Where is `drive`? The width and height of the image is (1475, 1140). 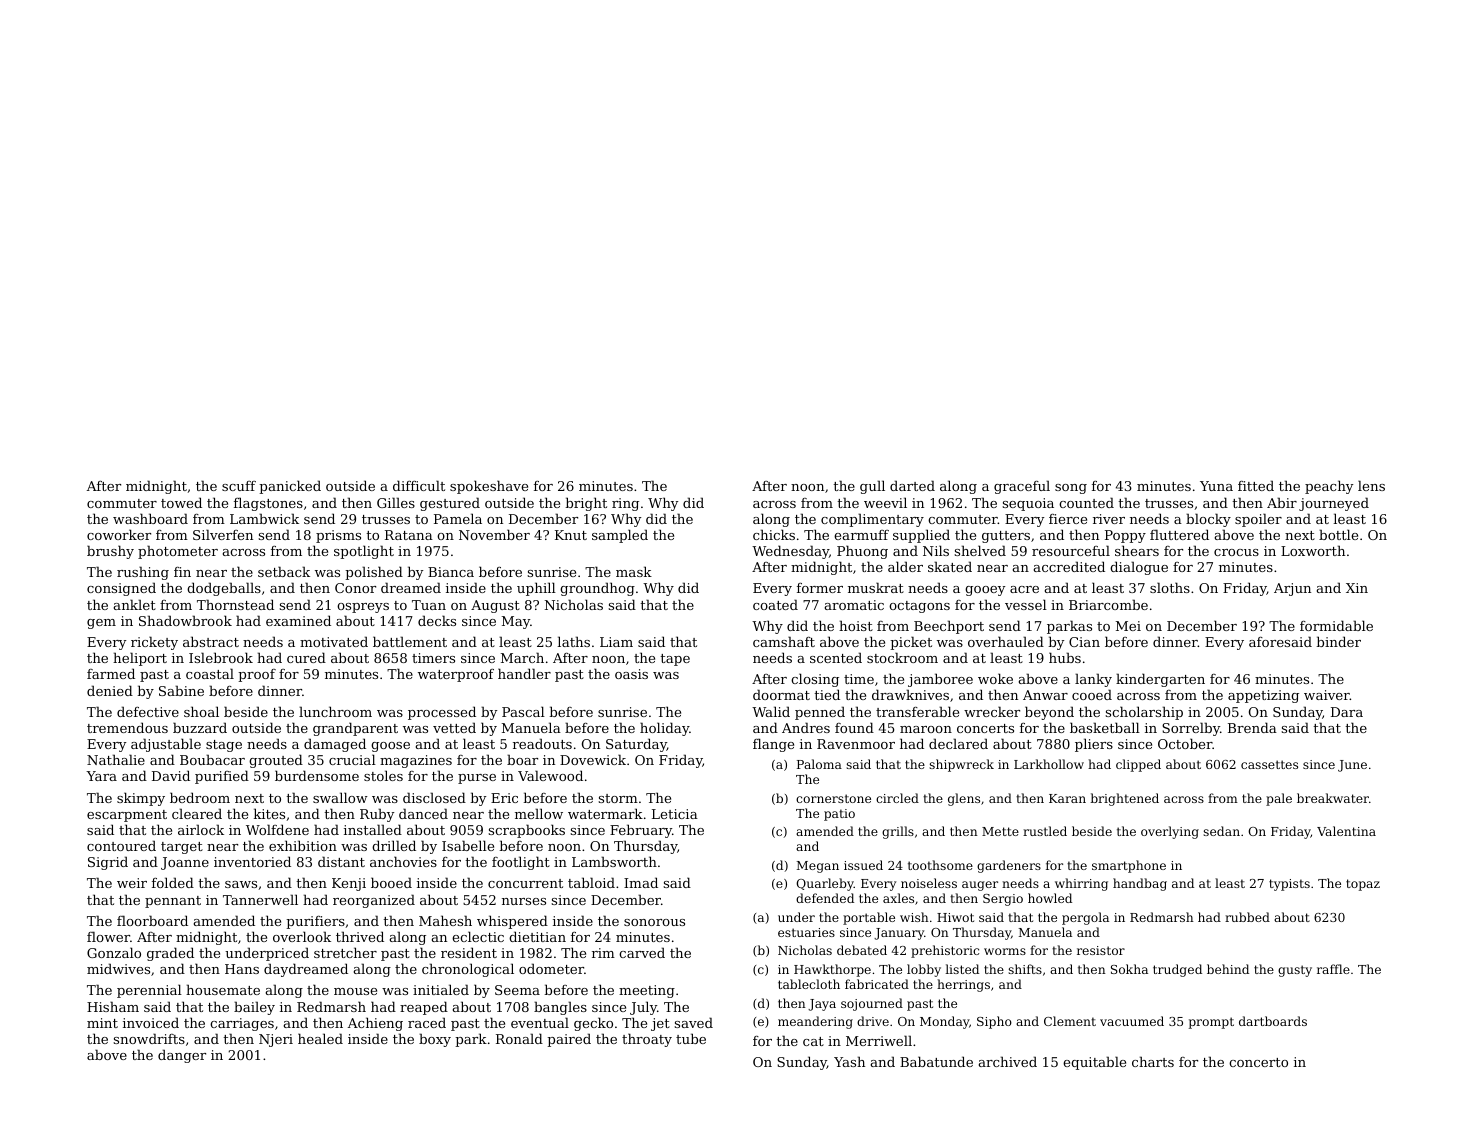
drive is located at coordinates (873, 1021).
